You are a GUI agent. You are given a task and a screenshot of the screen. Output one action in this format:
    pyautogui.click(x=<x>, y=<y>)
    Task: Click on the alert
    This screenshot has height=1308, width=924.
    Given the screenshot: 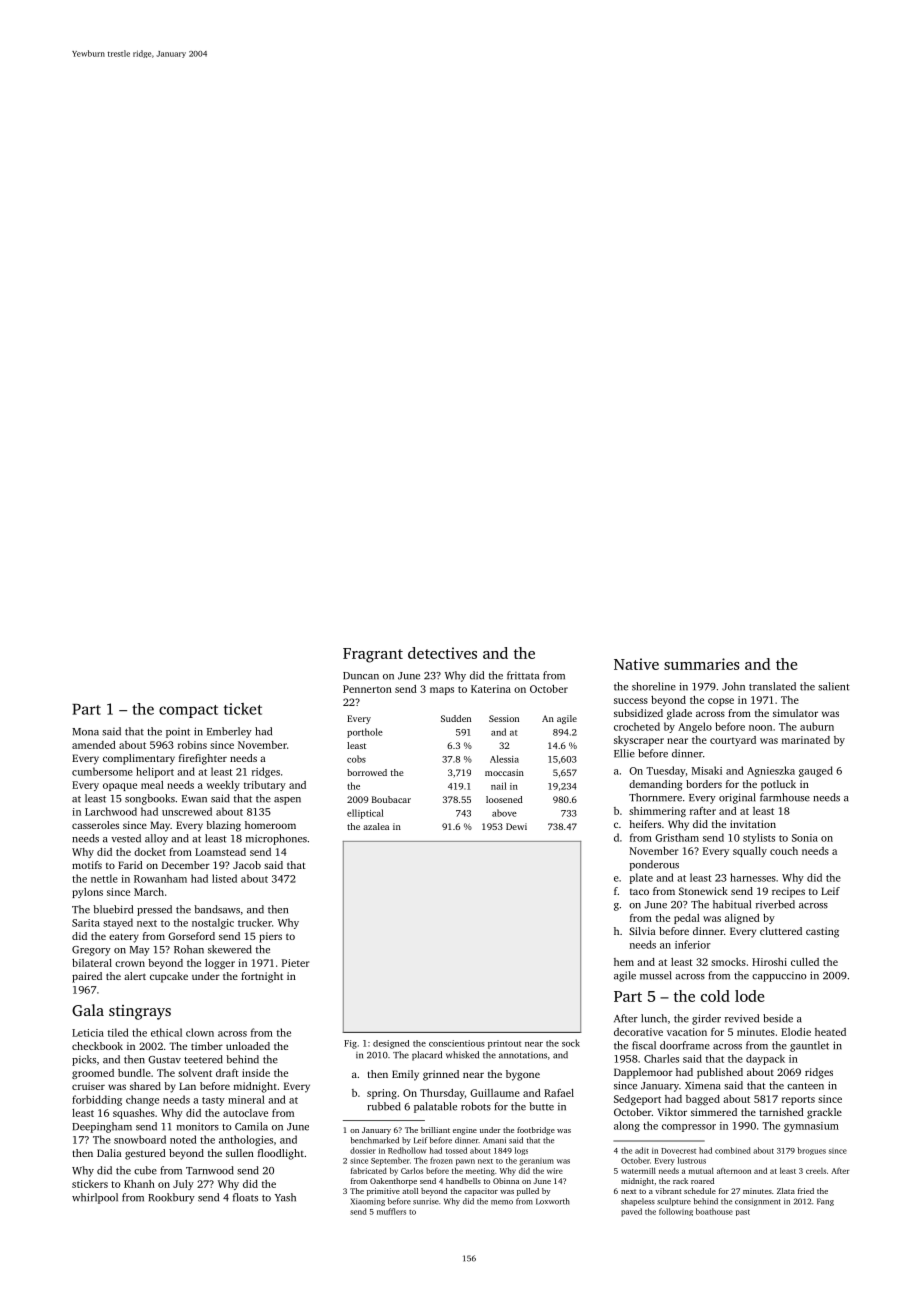 What is the action you would take?
    pyautogui.click(x=135, y=976)
